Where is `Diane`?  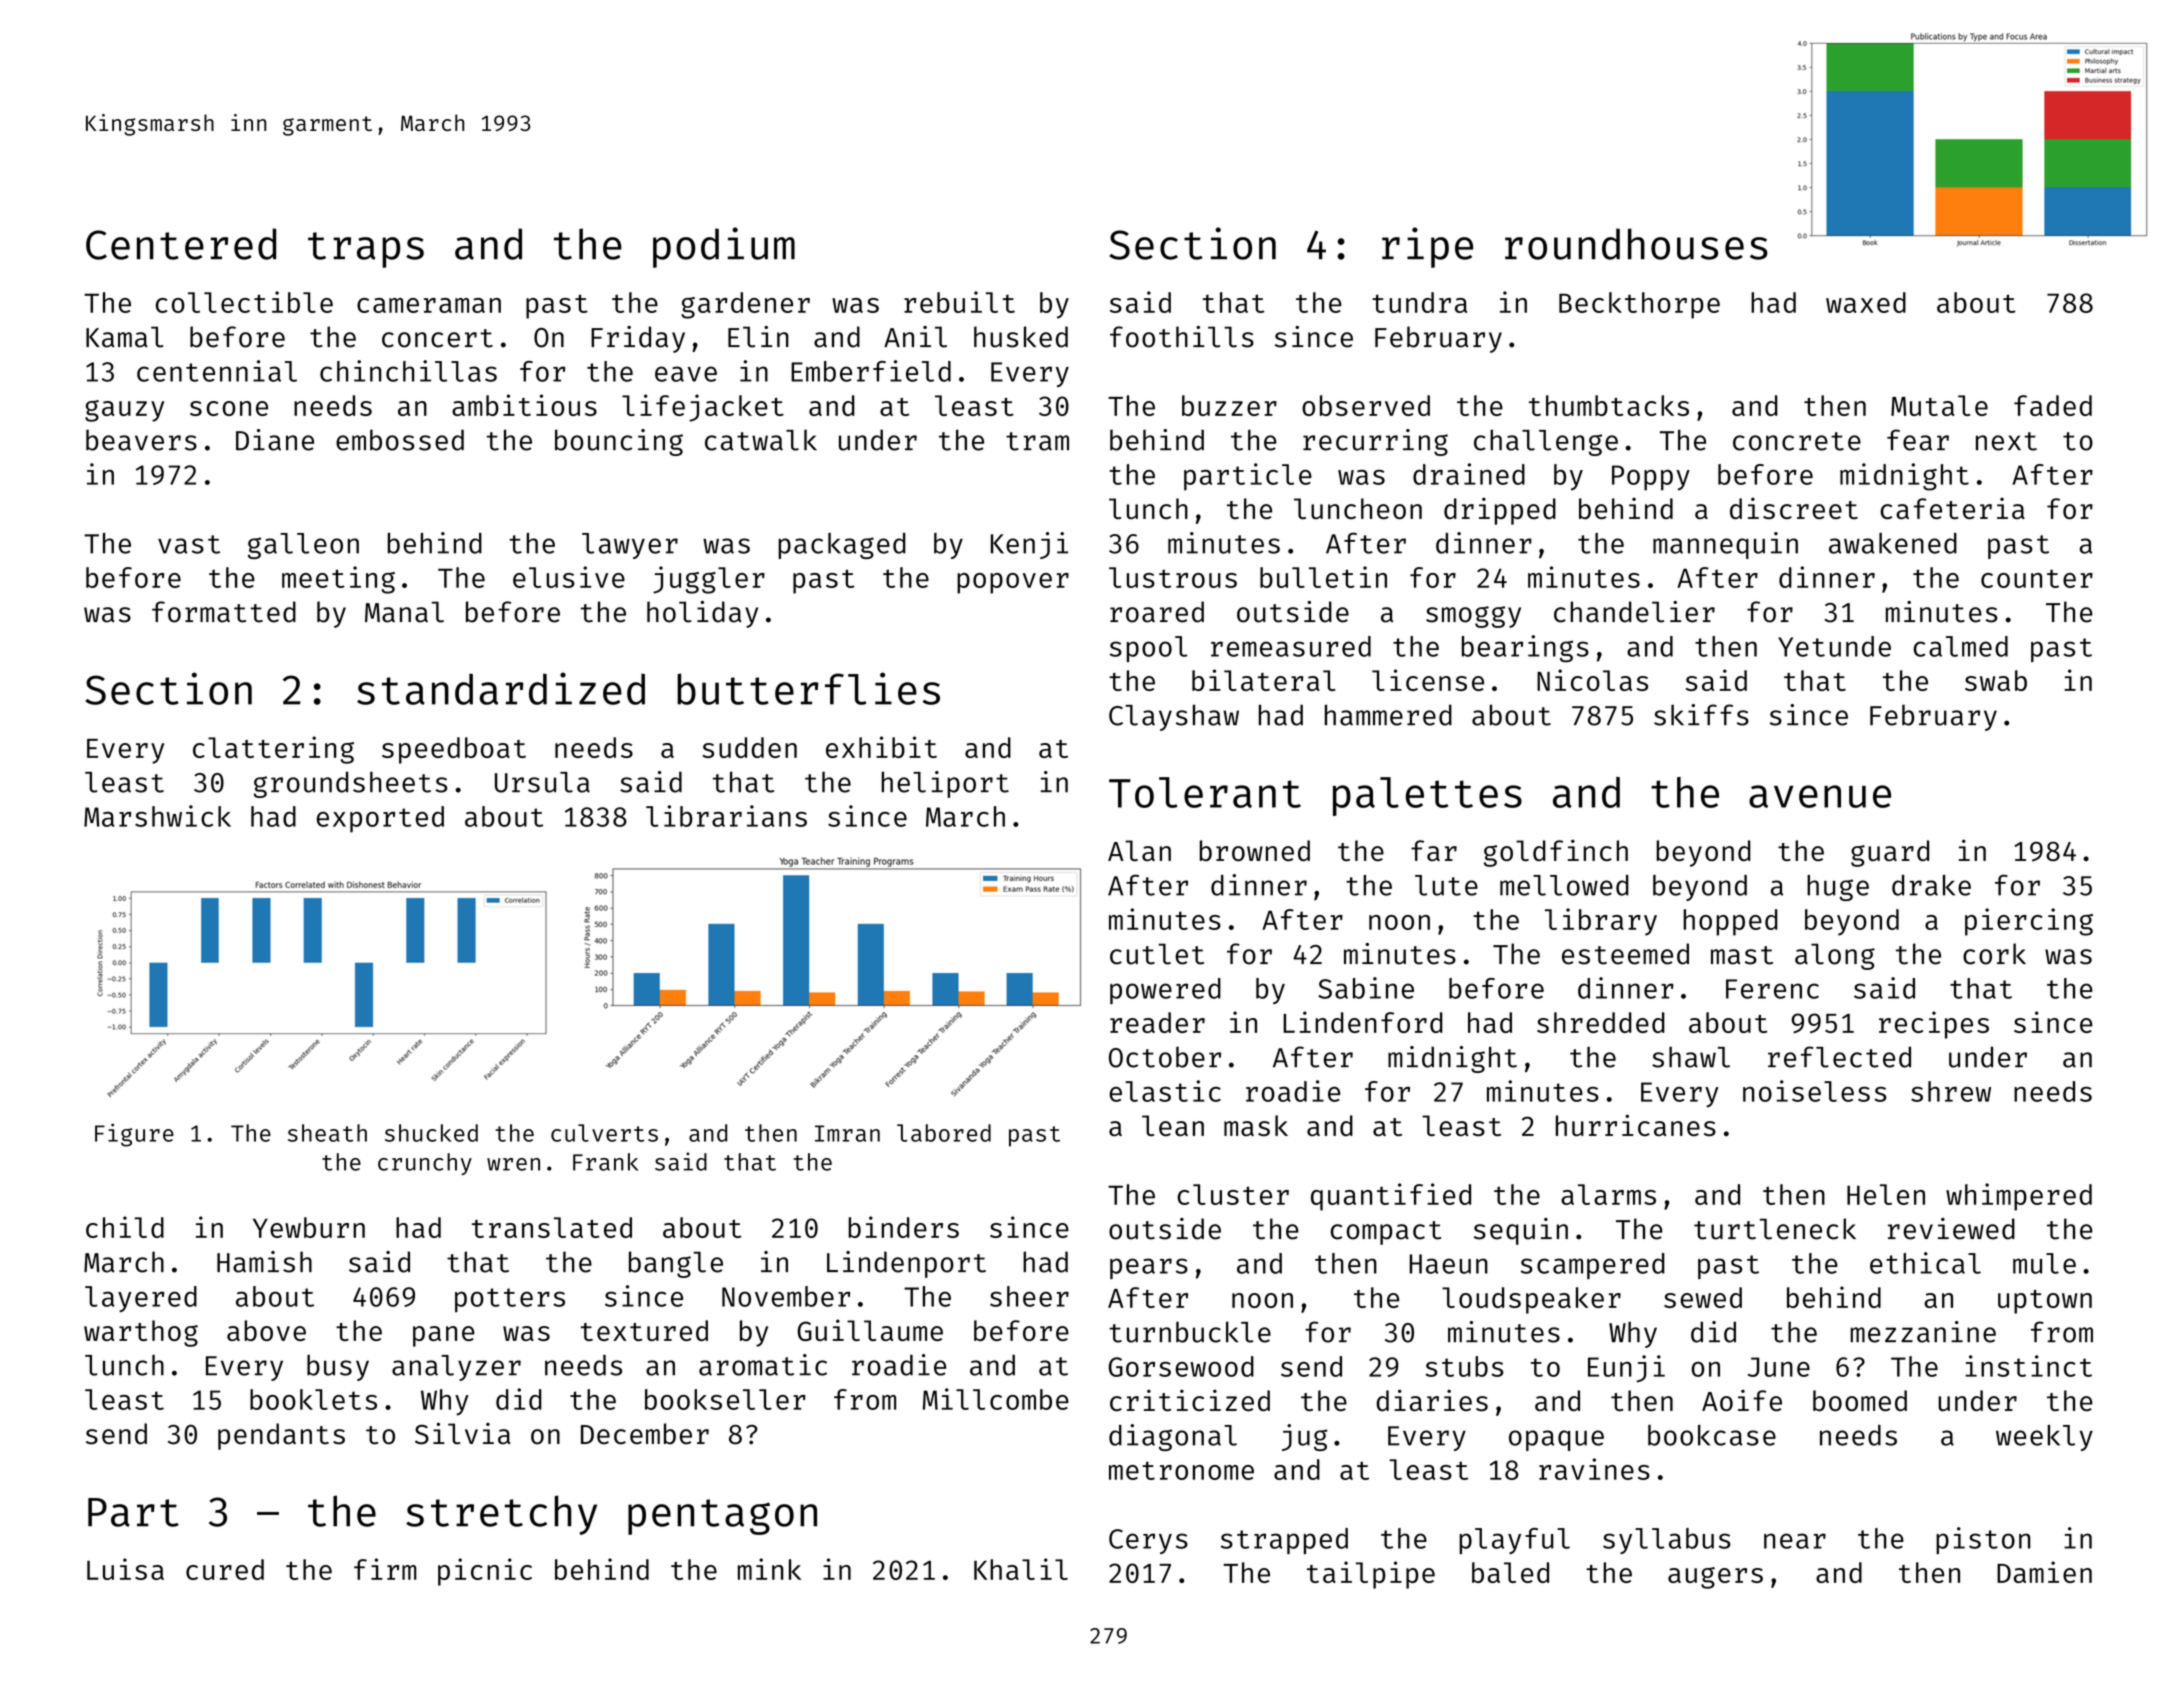 Diane is located at coordinates (275, 440).
